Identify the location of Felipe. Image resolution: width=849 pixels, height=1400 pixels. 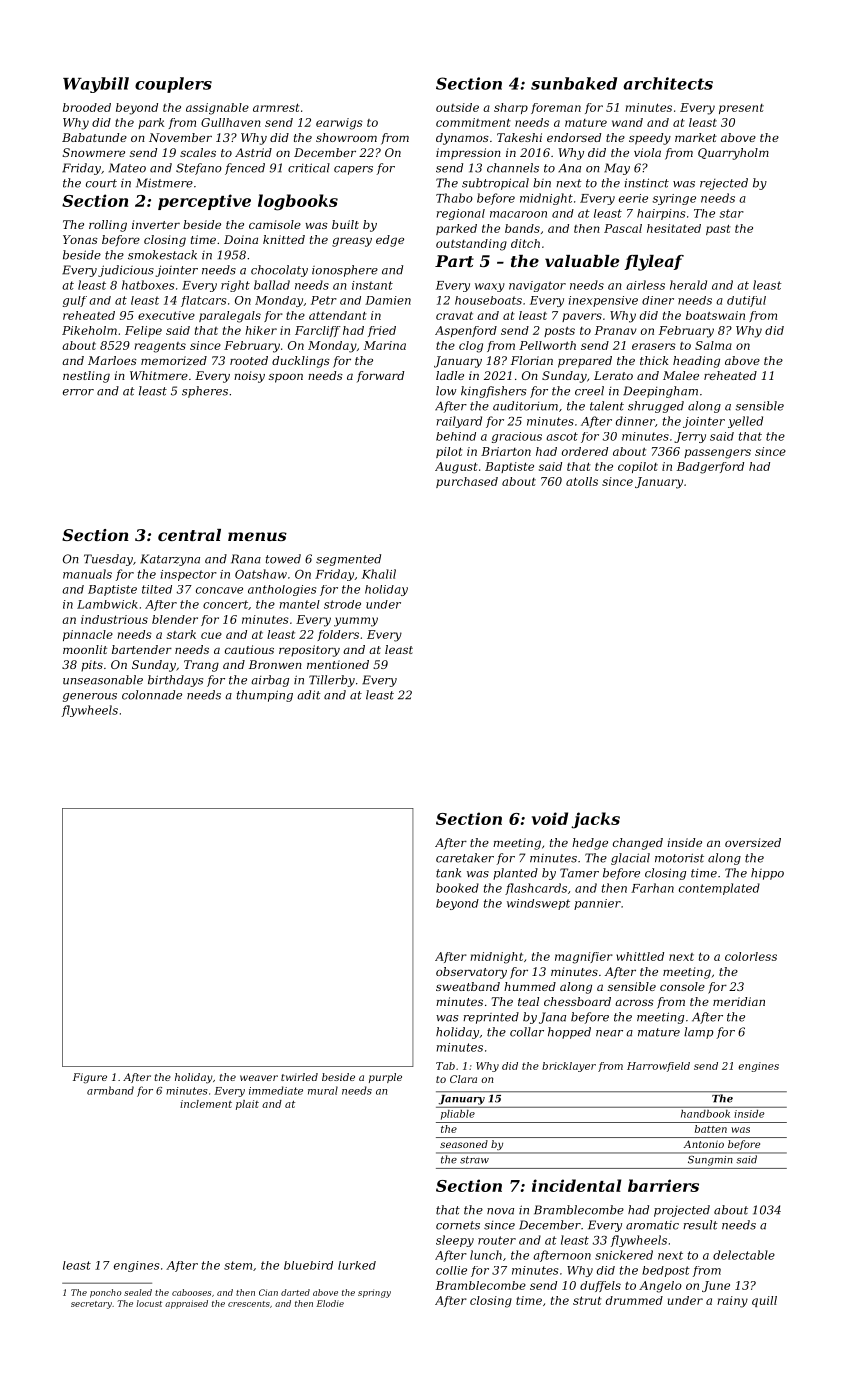
(143, 331).
